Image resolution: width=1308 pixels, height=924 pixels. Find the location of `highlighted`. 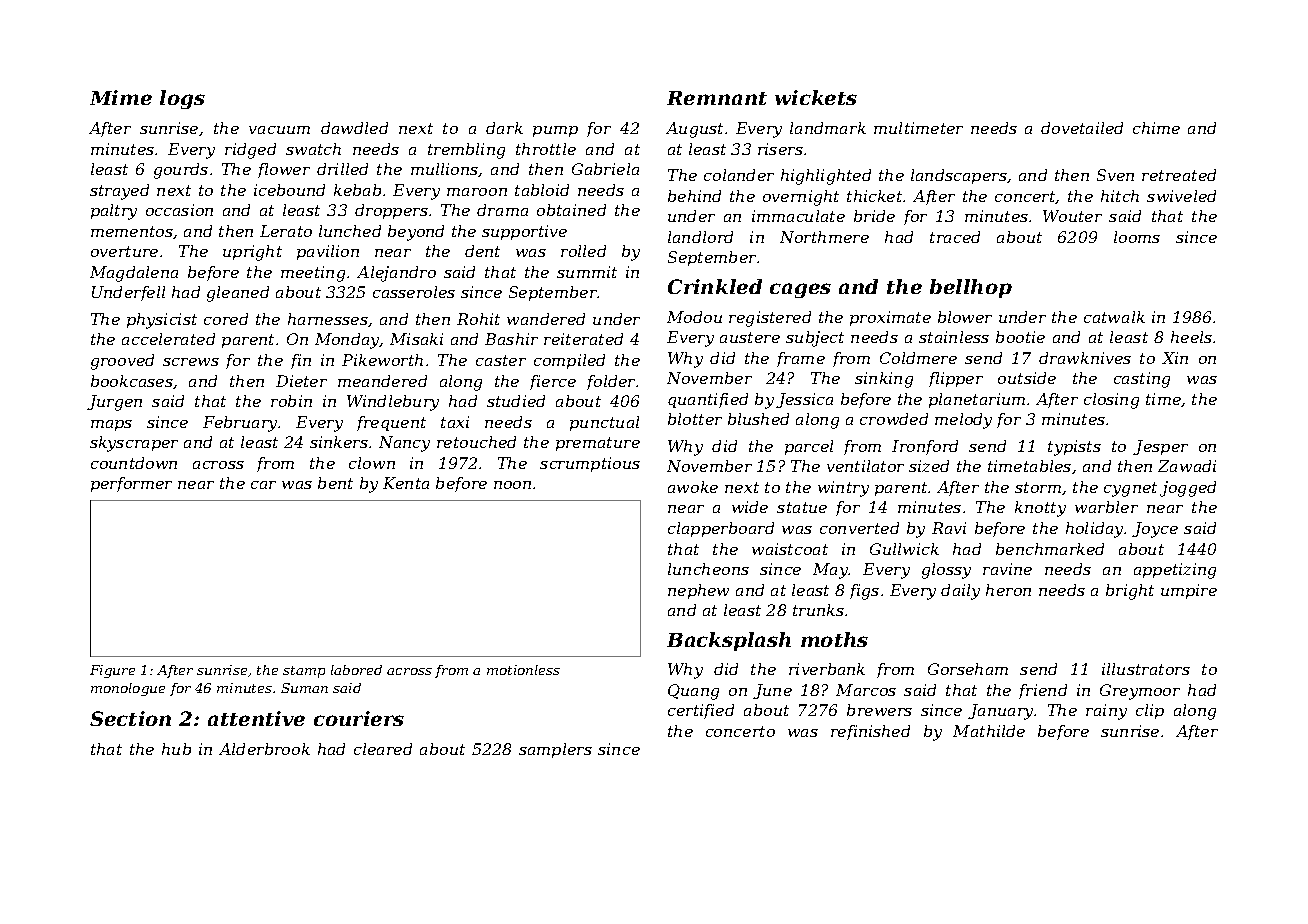

highlighted is located at coordinates (826, 177).
